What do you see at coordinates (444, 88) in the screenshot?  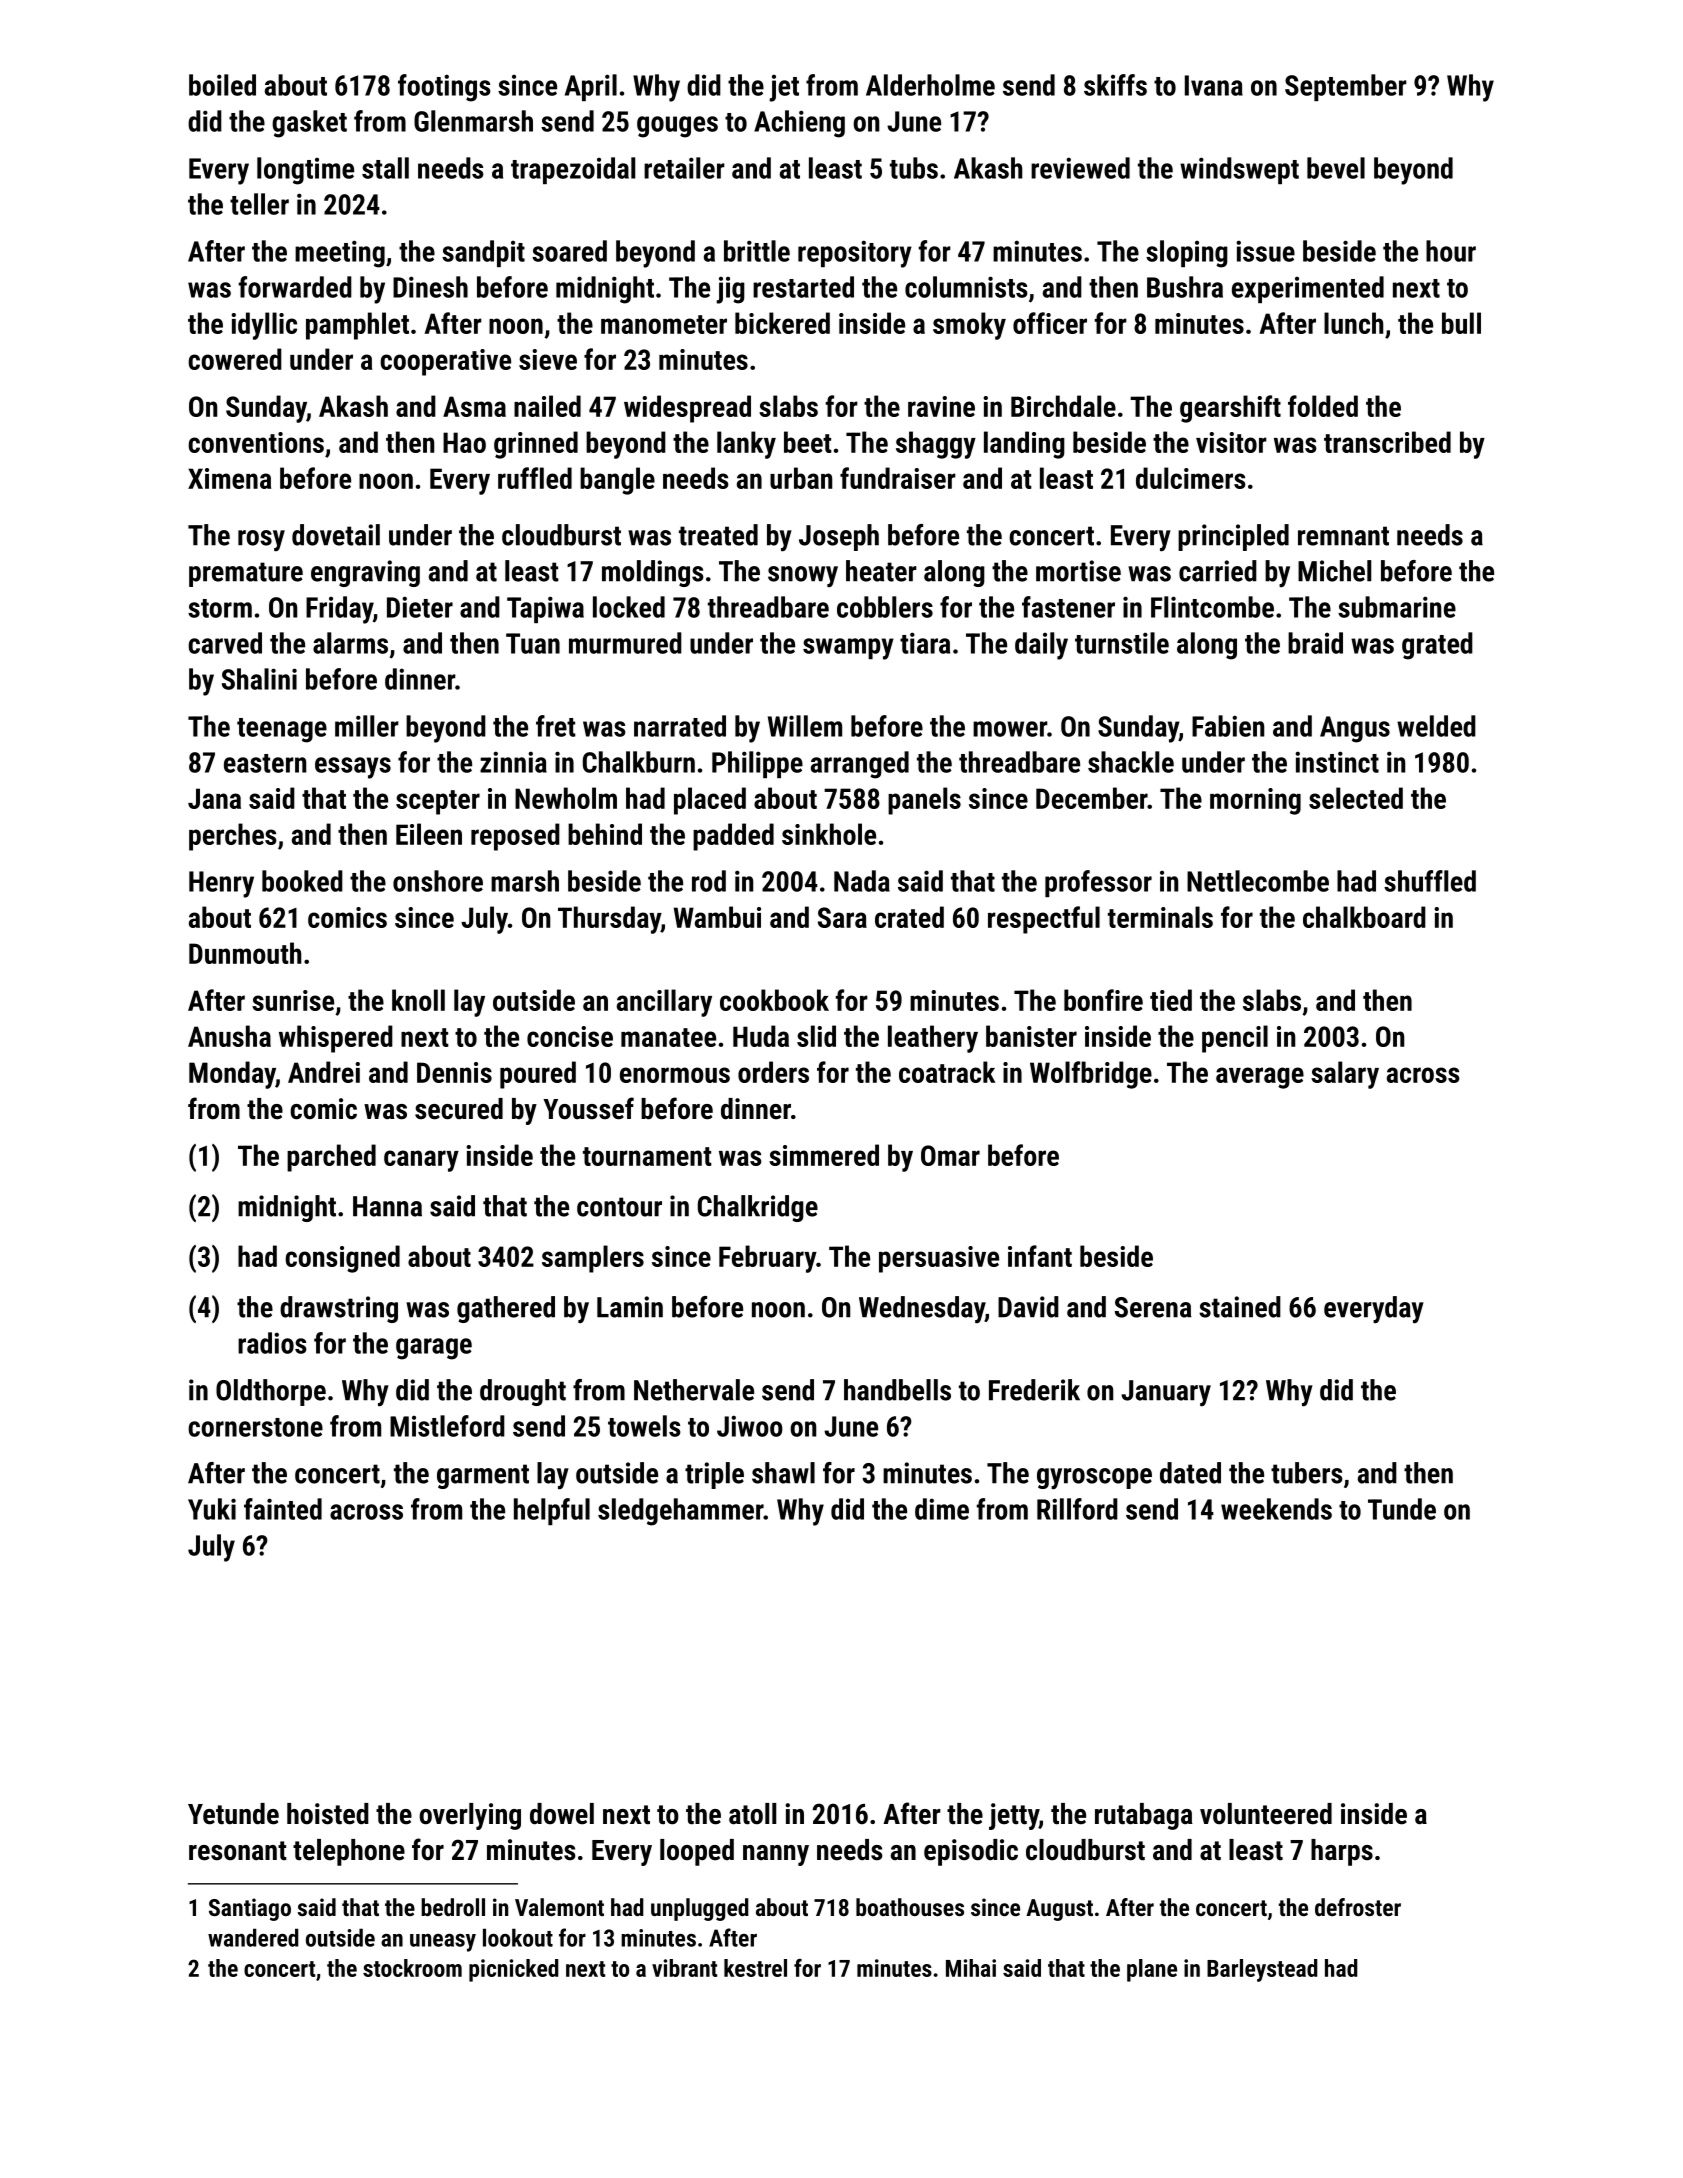 I see `footings` at bounding box center [444, 88].
